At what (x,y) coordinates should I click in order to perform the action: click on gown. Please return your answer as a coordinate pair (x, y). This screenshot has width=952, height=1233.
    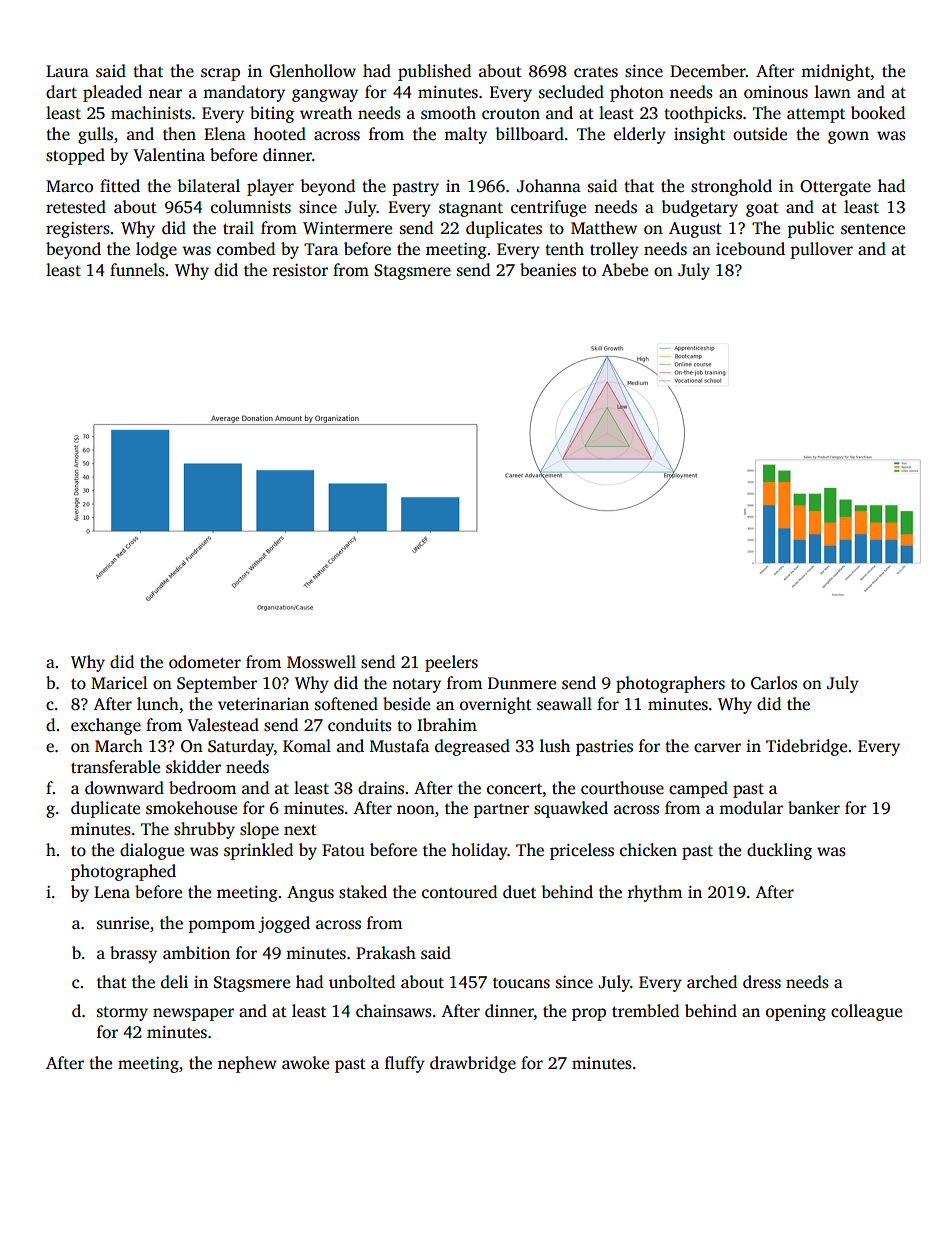
    Looking at the image, I should click on (848, 137).
